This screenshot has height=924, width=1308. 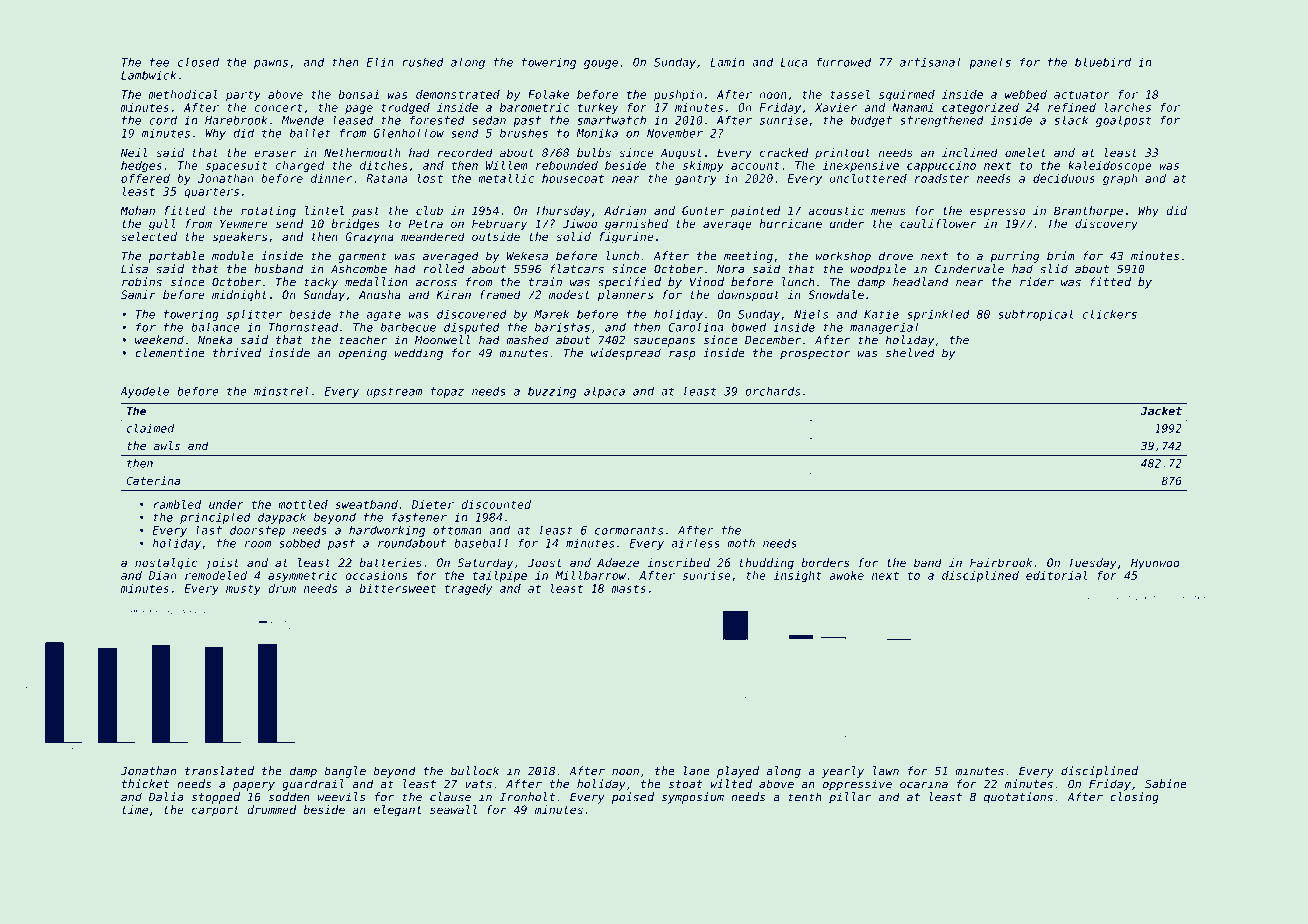 I want to click on insight, so click(x=798, y=576).
